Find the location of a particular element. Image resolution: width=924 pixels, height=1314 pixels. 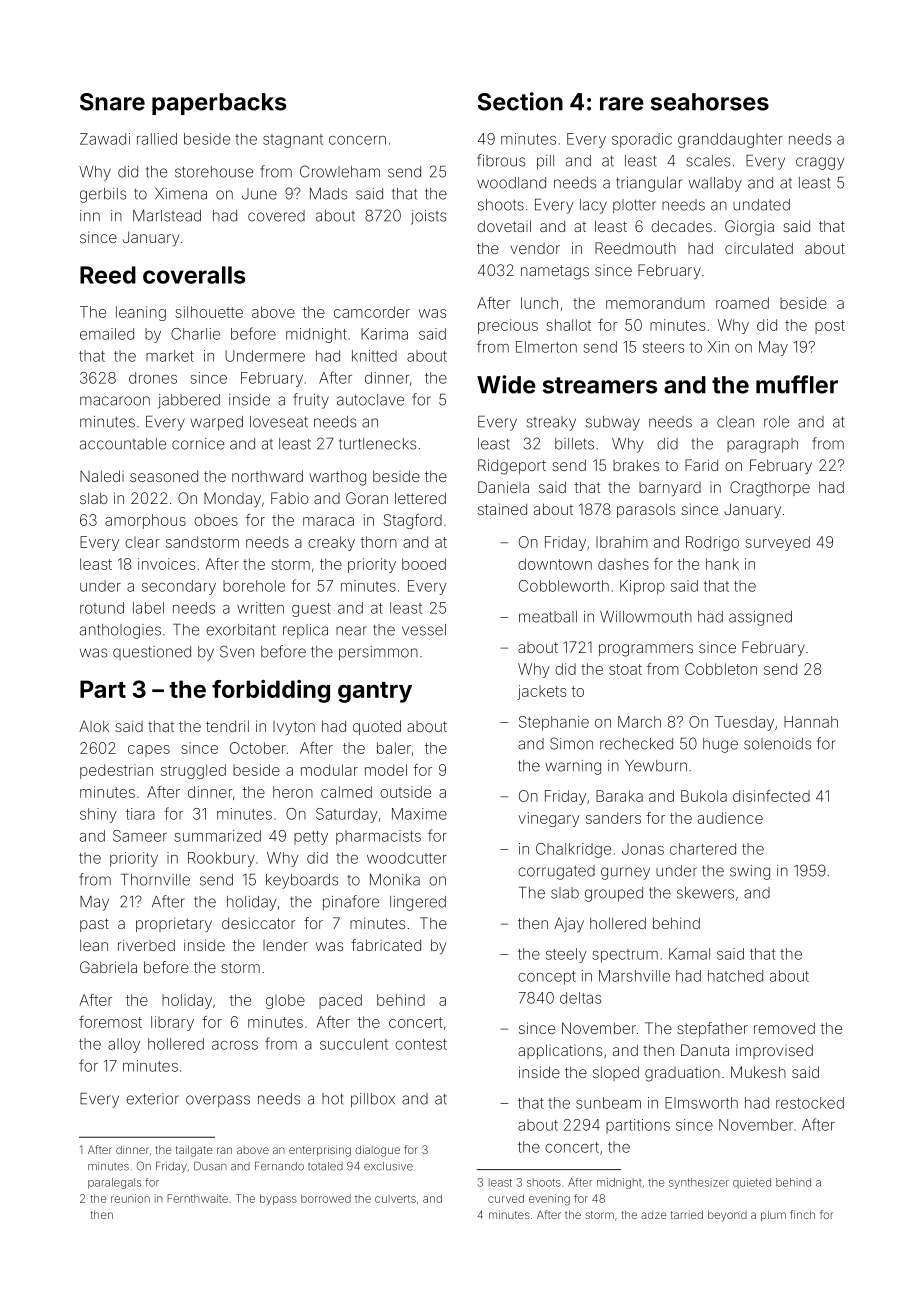

across is located at coordinates (235, 1045).
